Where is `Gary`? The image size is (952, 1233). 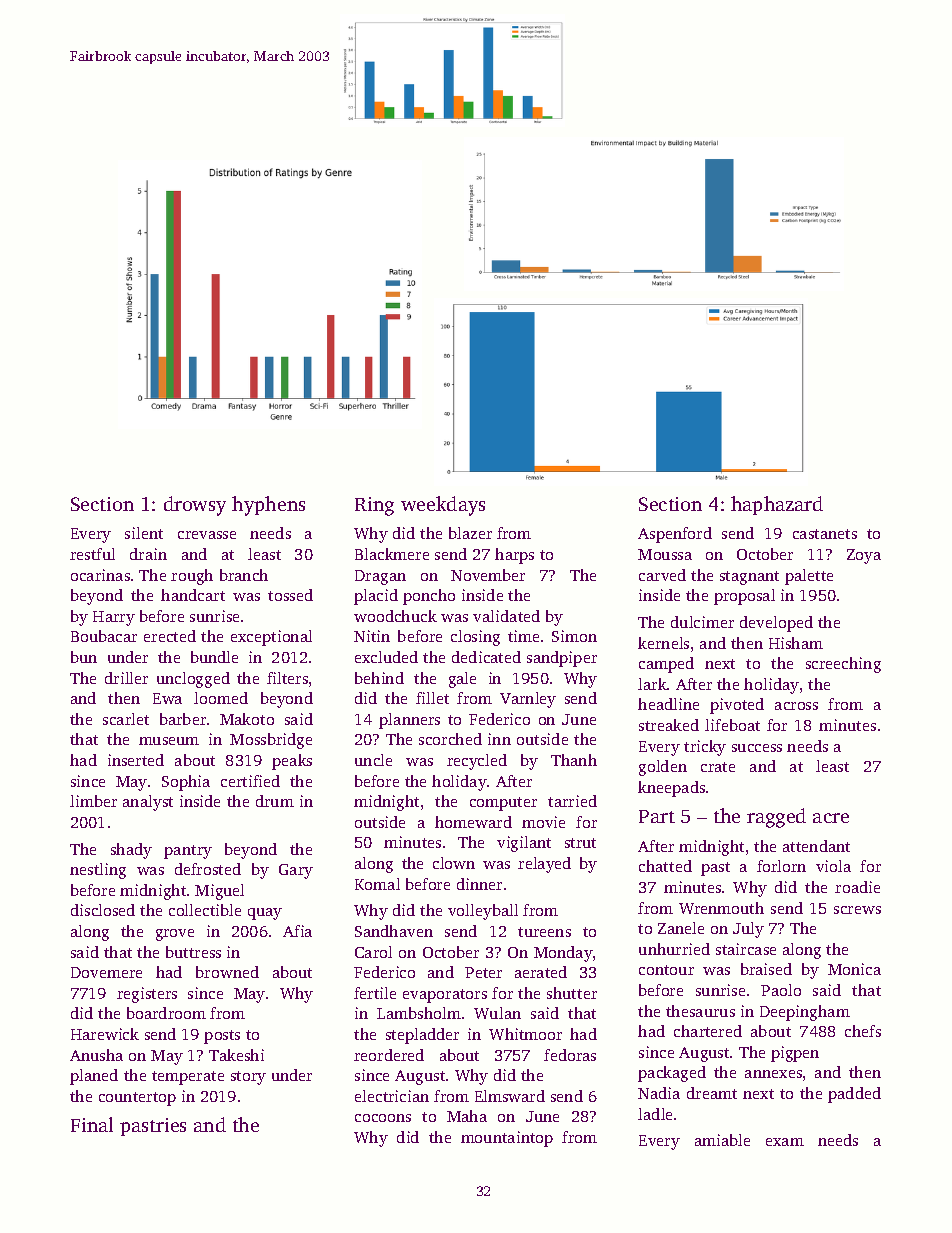
Gary is located at coordinates (296, 871).
